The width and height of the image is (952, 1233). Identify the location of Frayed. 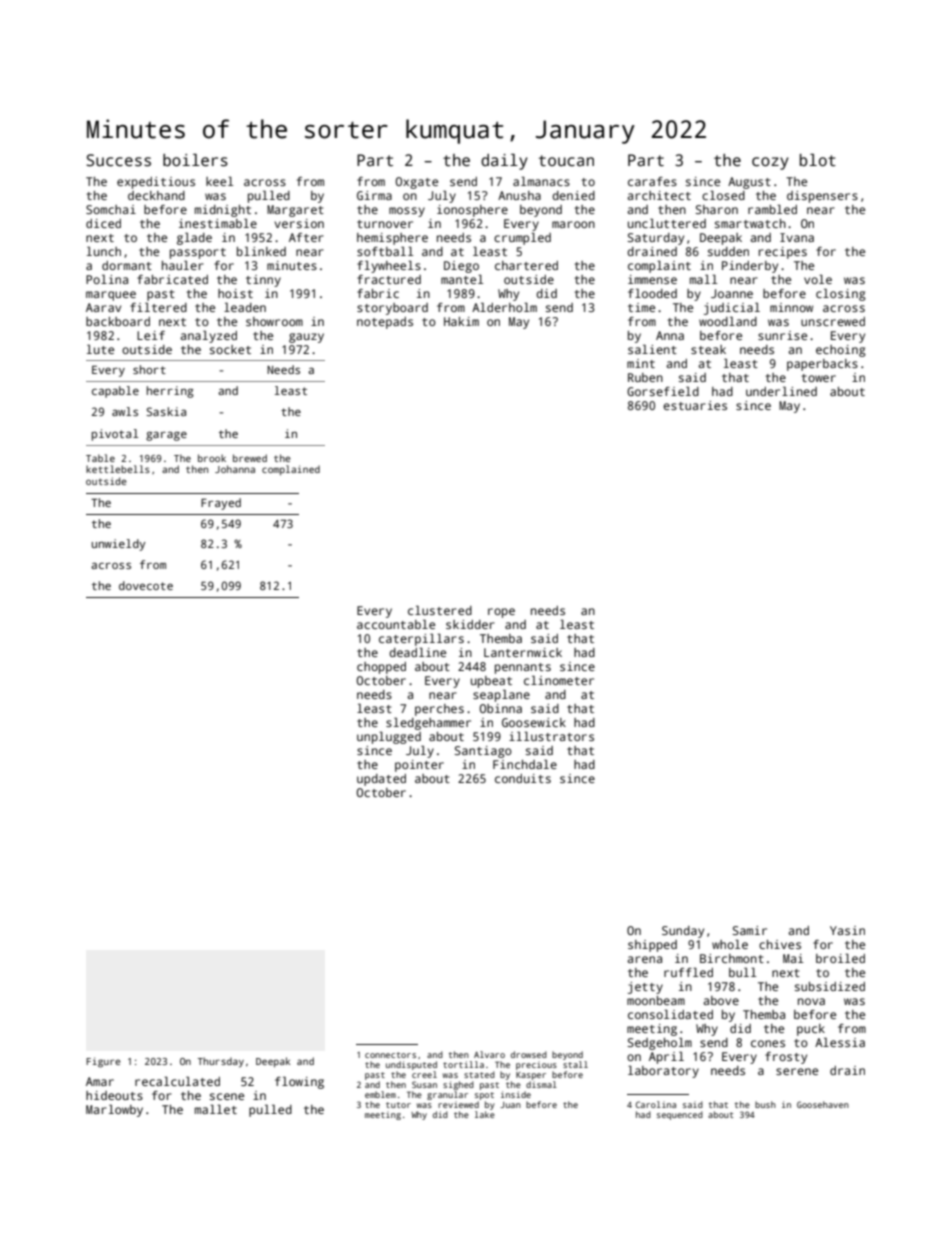
(221, 504).
